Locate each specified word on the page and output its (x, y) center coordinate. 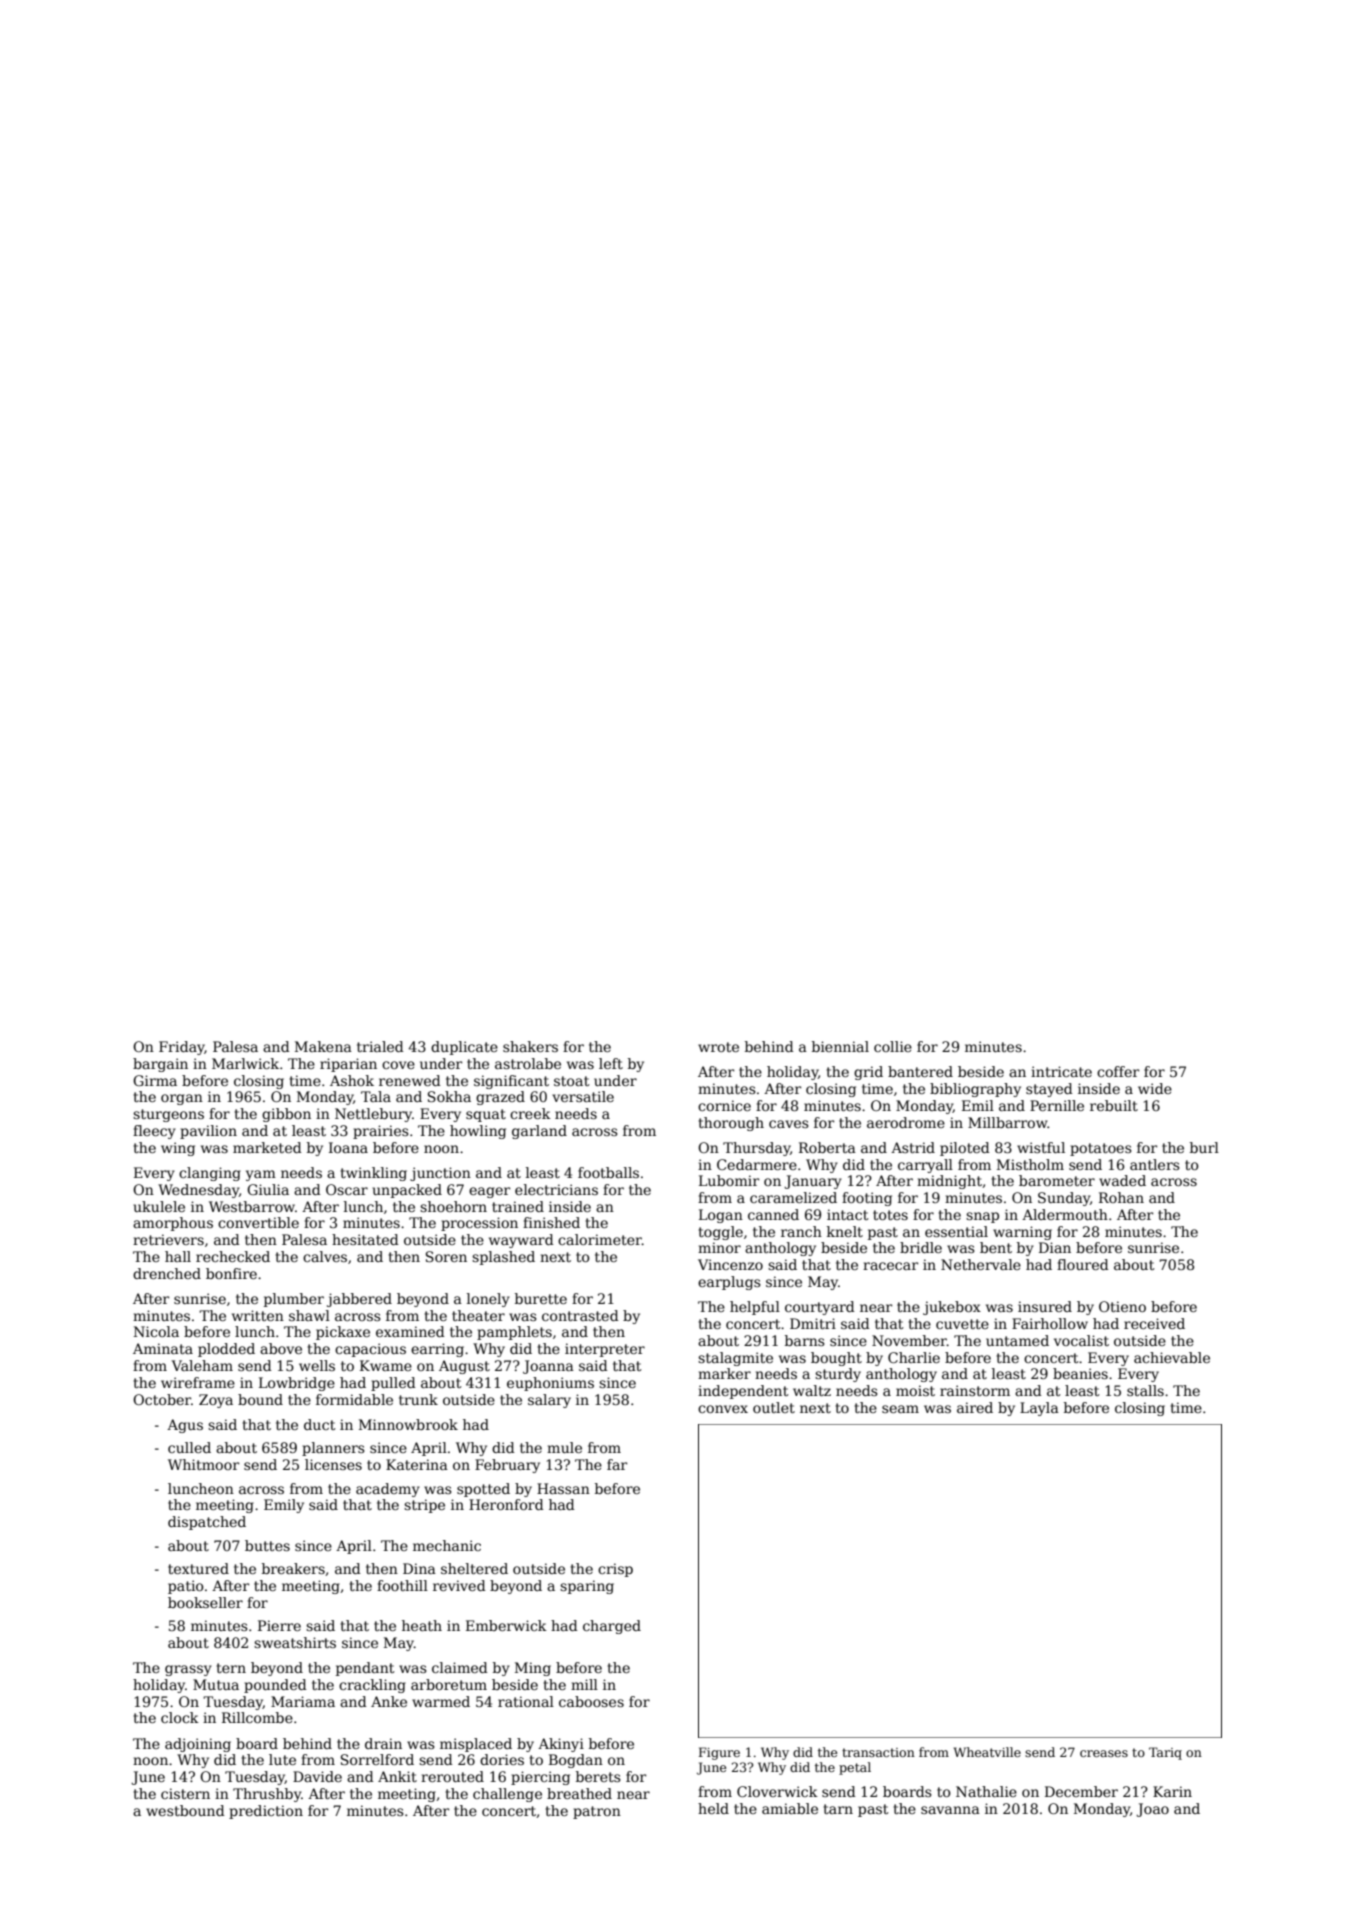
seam (900, 1409)
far (617, 1464)
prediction (266, 1812)
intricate (1061, 1071)
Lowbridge (297, 1384)
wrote (718, 1047)
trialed (380, 1046)
